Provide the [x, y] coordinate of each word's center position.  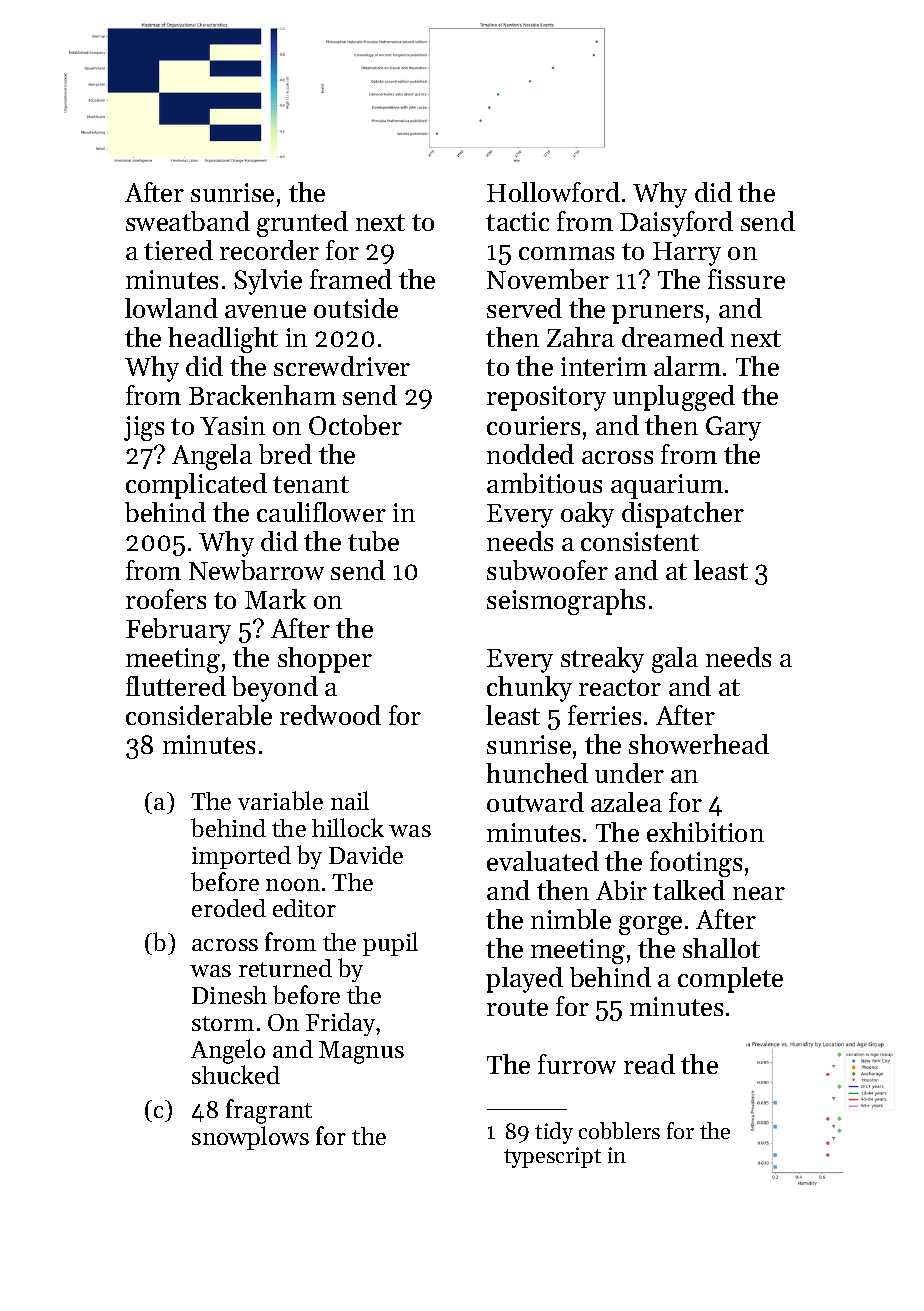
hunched [537, 773]
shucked [236, 1074]
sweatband [188, 221]
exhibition [705, 832]
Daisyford [676, 224]
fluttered [176, 686]
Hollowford [553, 192]
